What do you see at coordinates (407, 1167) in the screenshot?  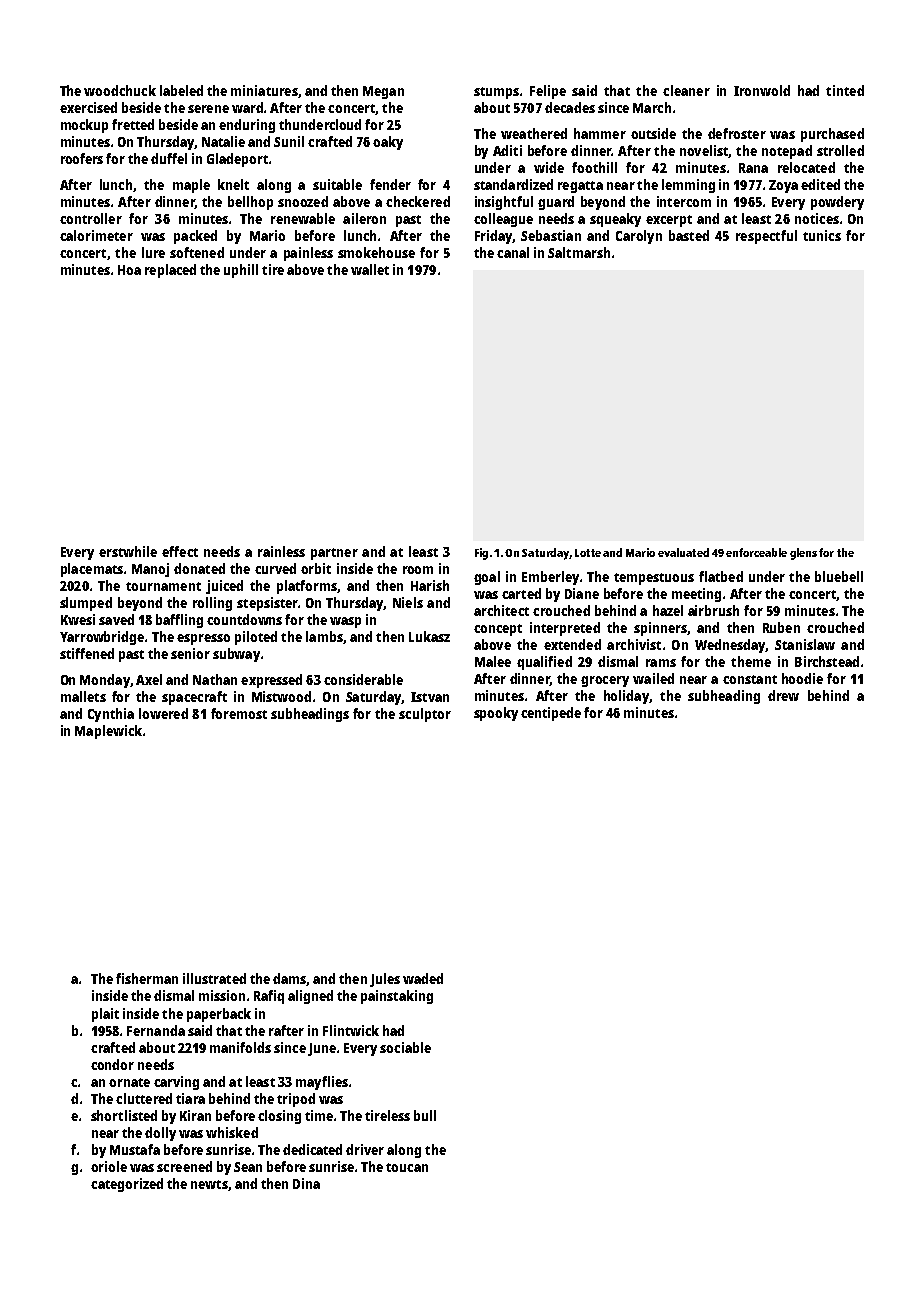 I see `toucan` at bounding box center [407, 1167].
